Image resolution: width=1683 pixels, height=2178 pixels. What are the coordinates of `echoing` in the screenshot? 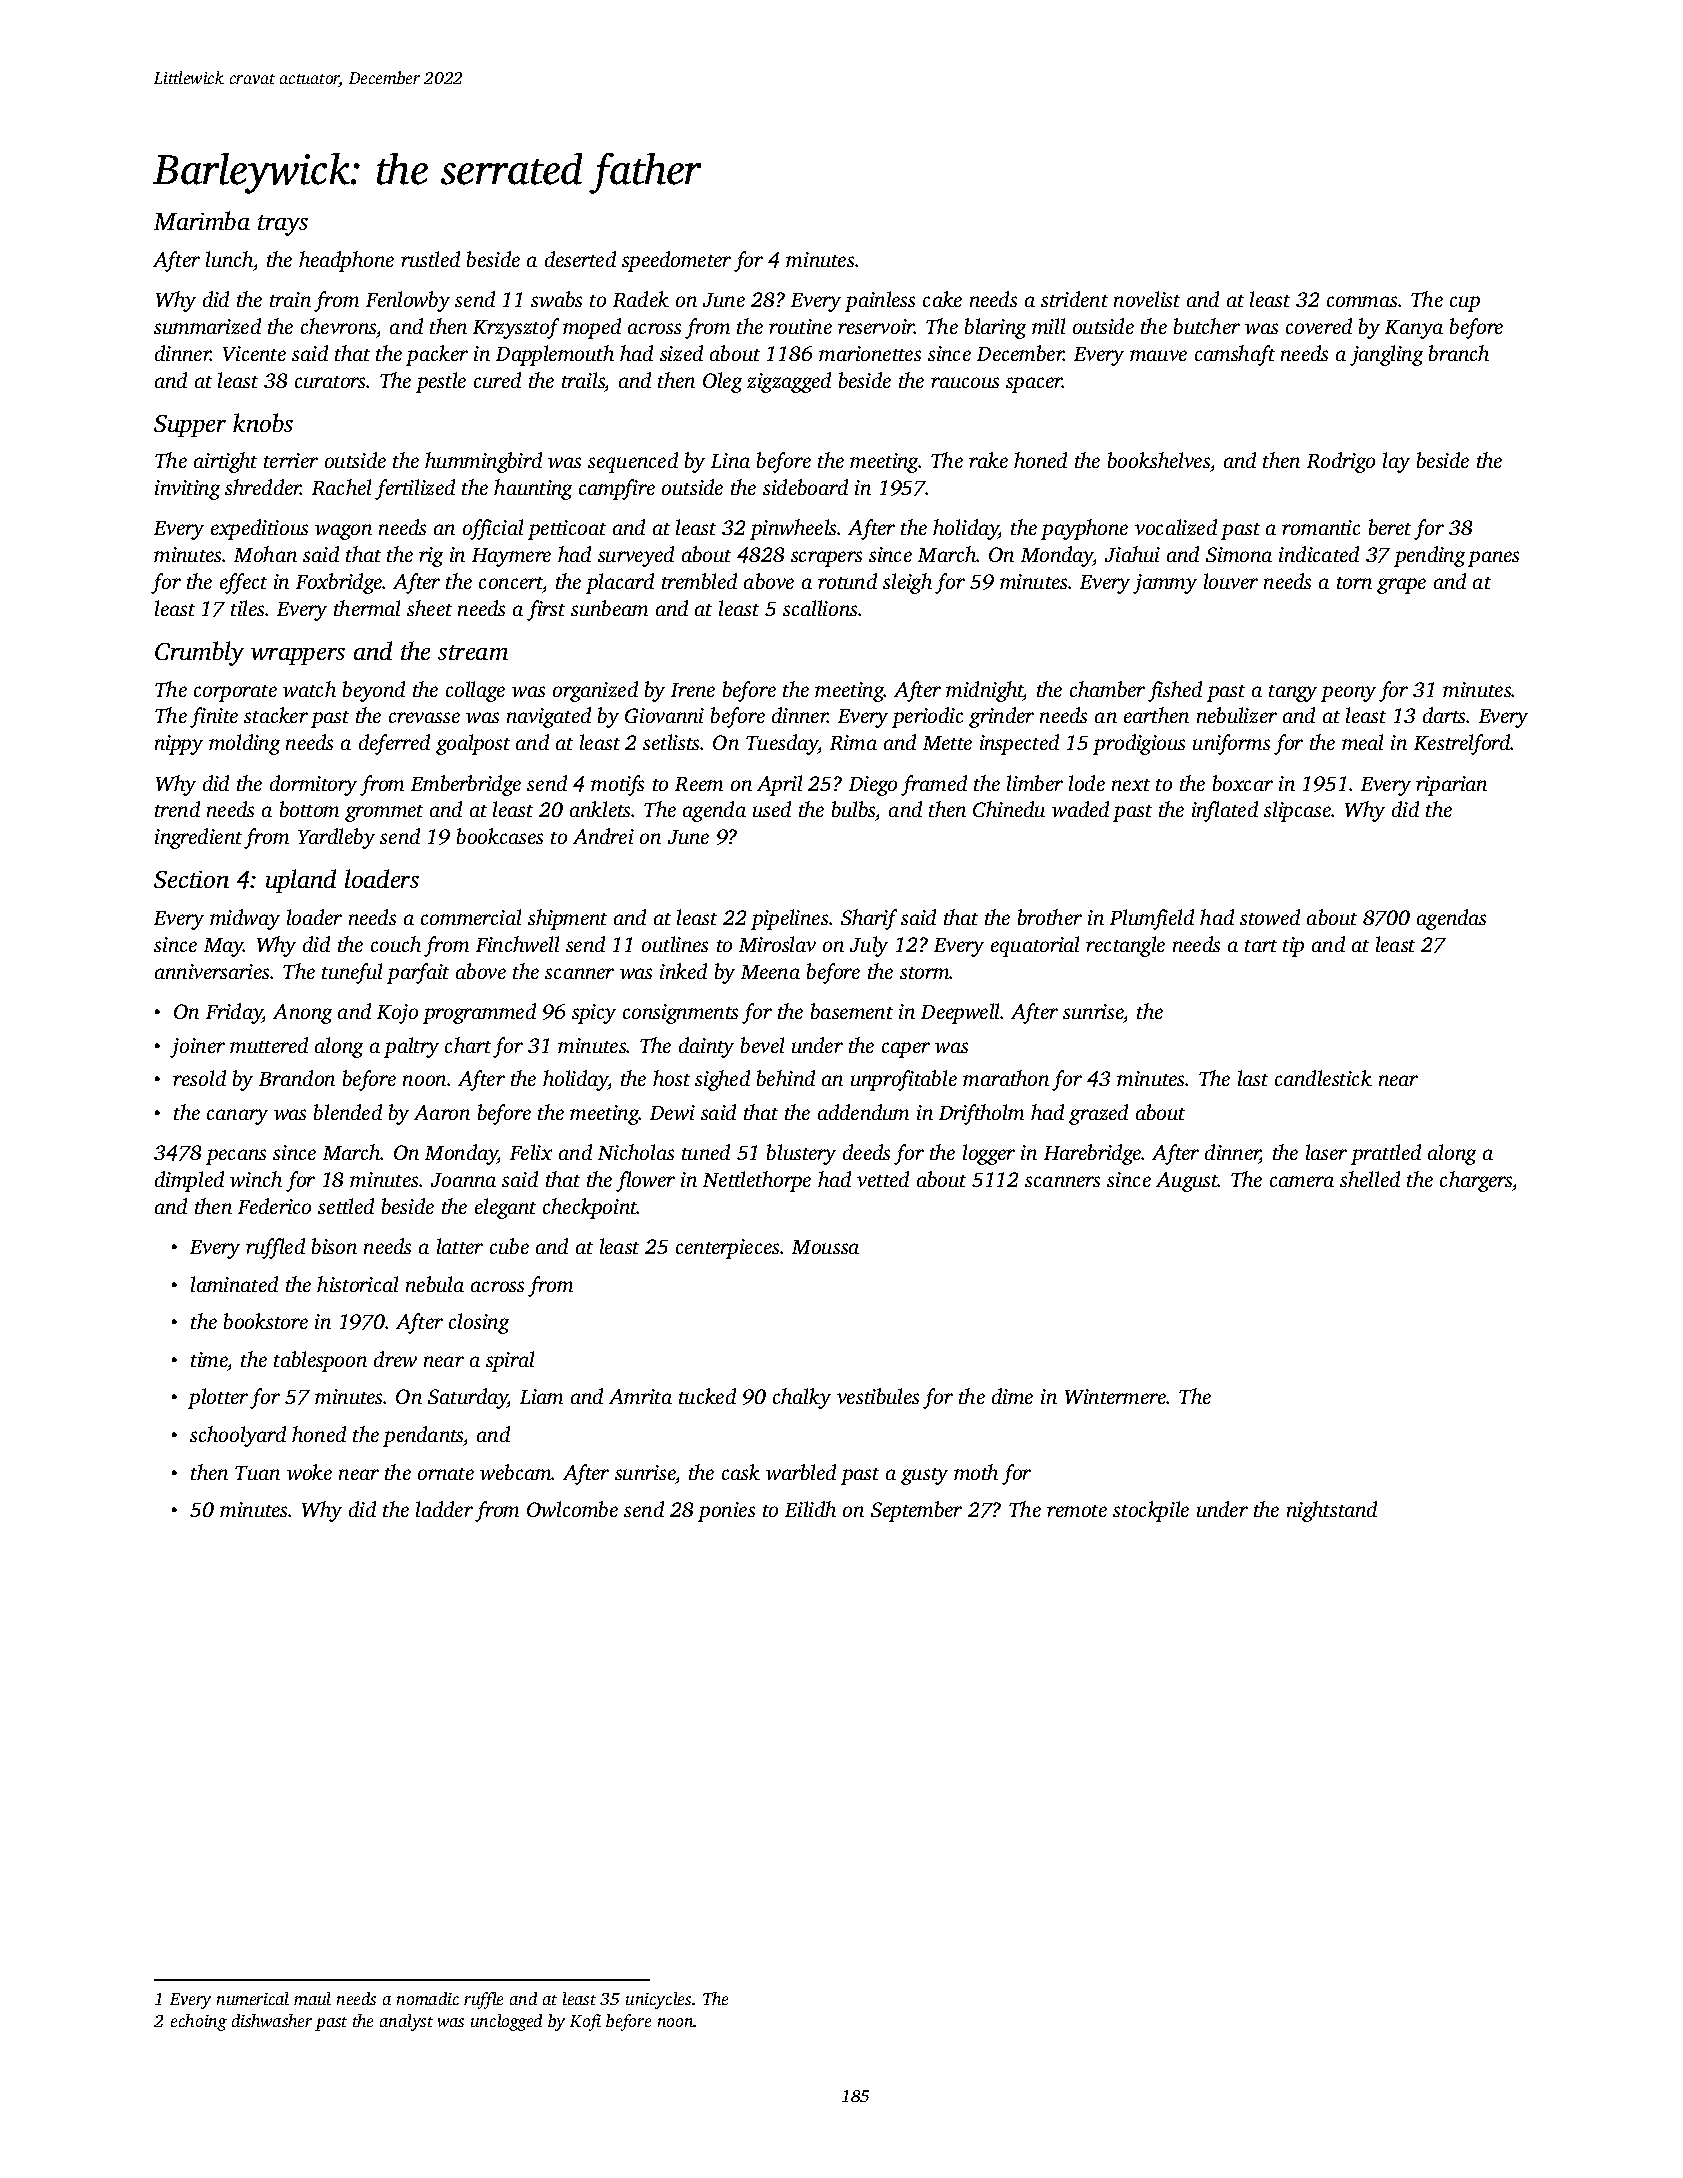 It's located at (199, 2022).
